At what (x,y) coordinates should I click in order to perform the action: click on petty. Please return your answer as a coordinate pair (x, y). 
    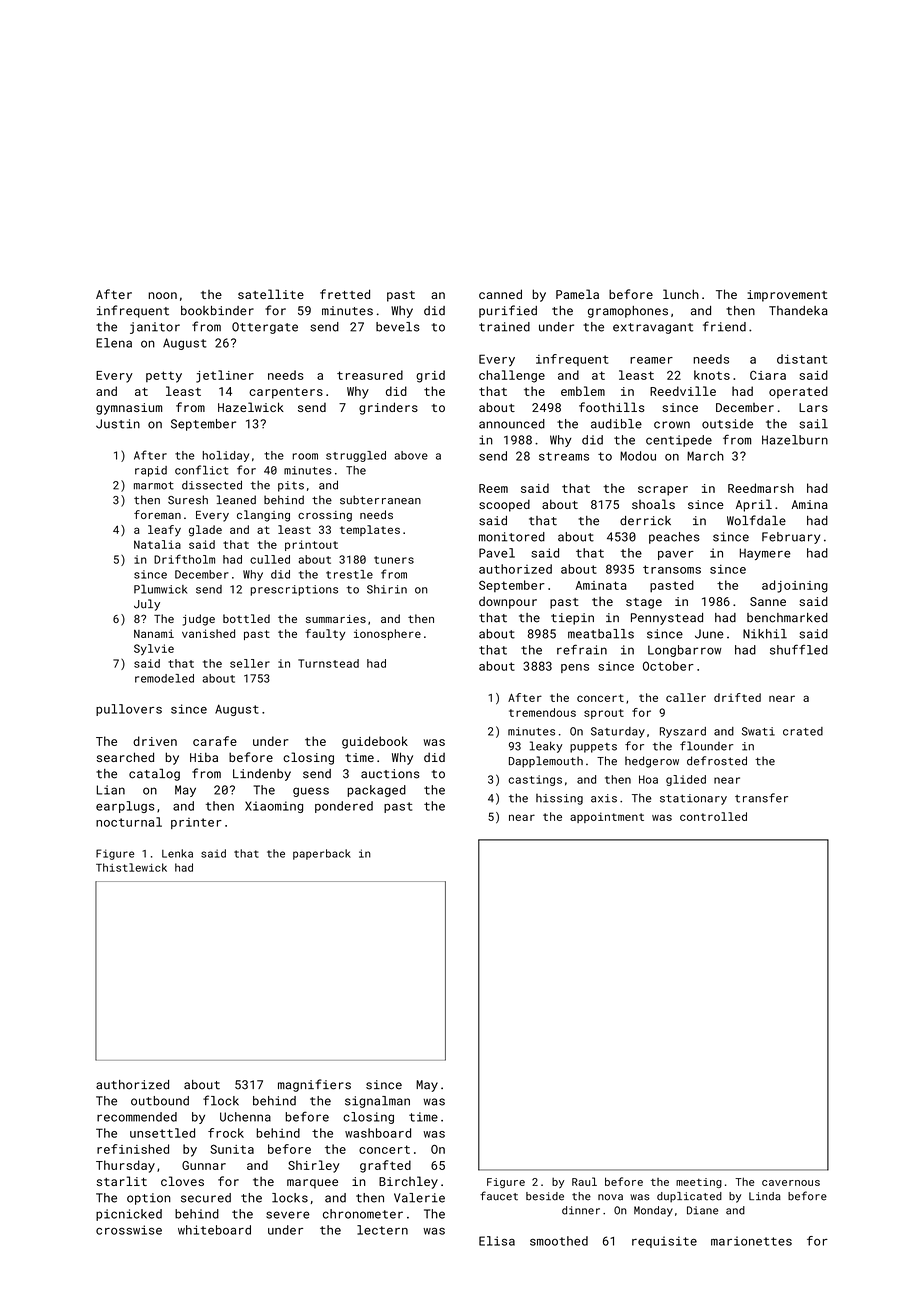
    Looking at the image, I should click on (164, 377).
